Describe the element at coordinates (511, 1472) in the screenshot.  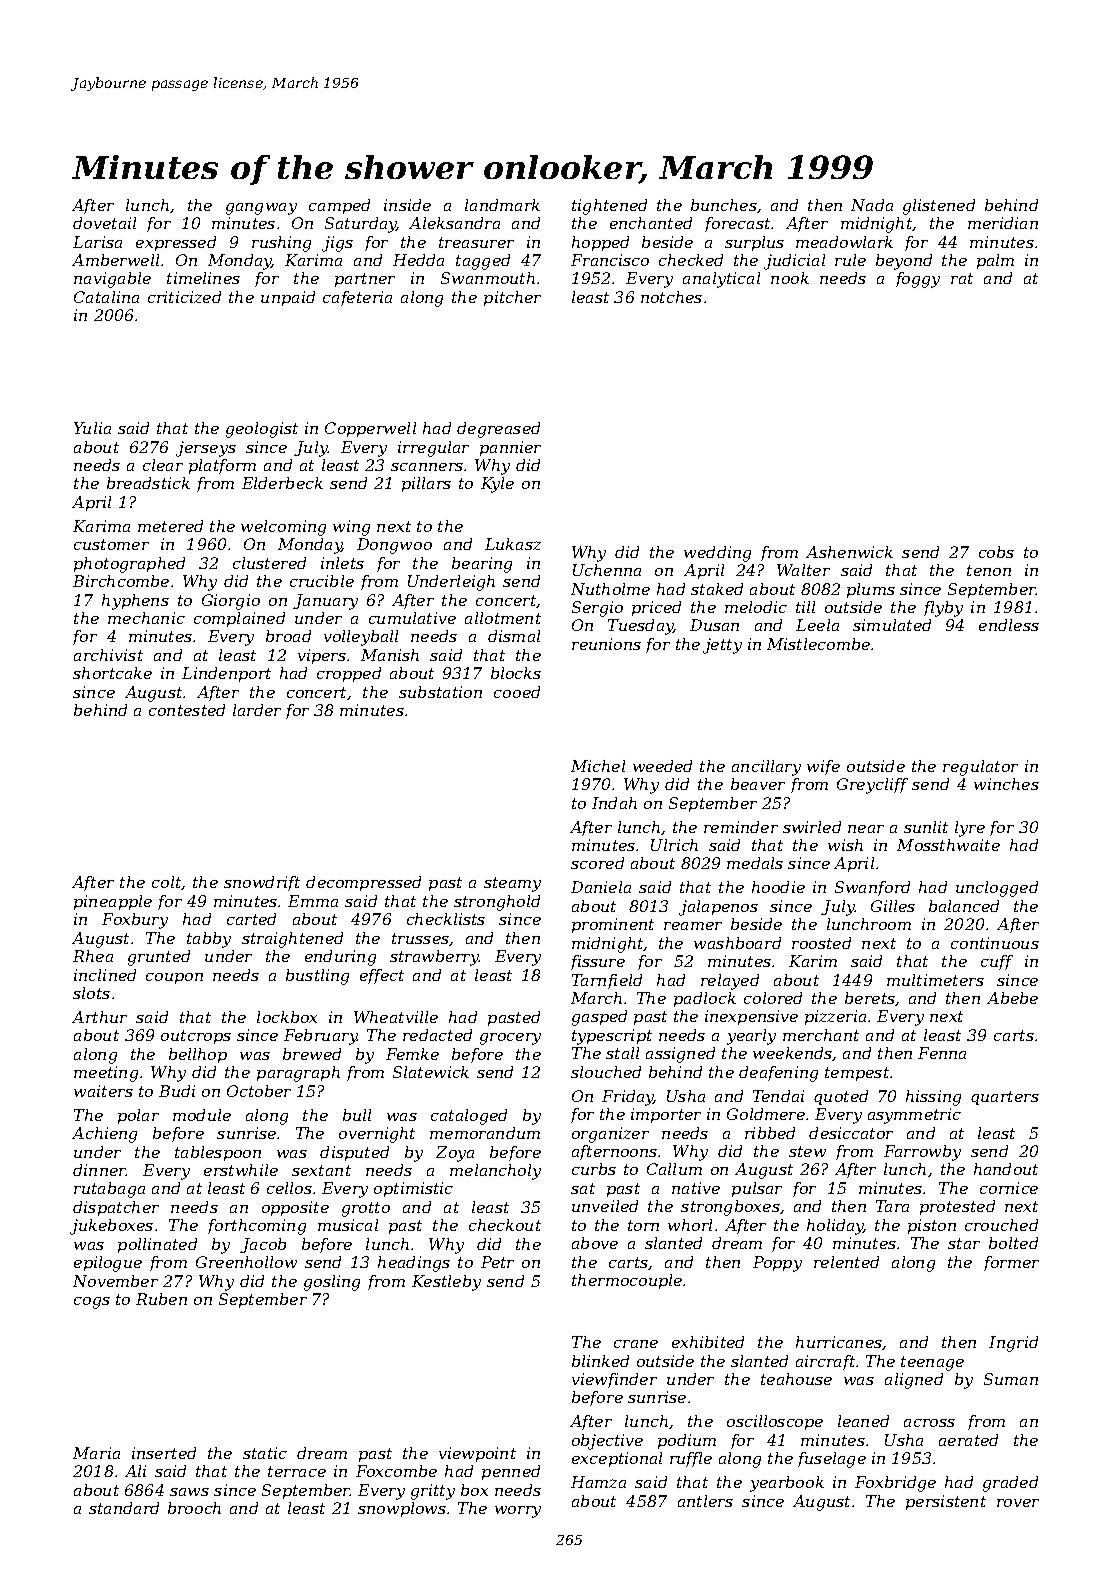
I see `penned` at that location.
